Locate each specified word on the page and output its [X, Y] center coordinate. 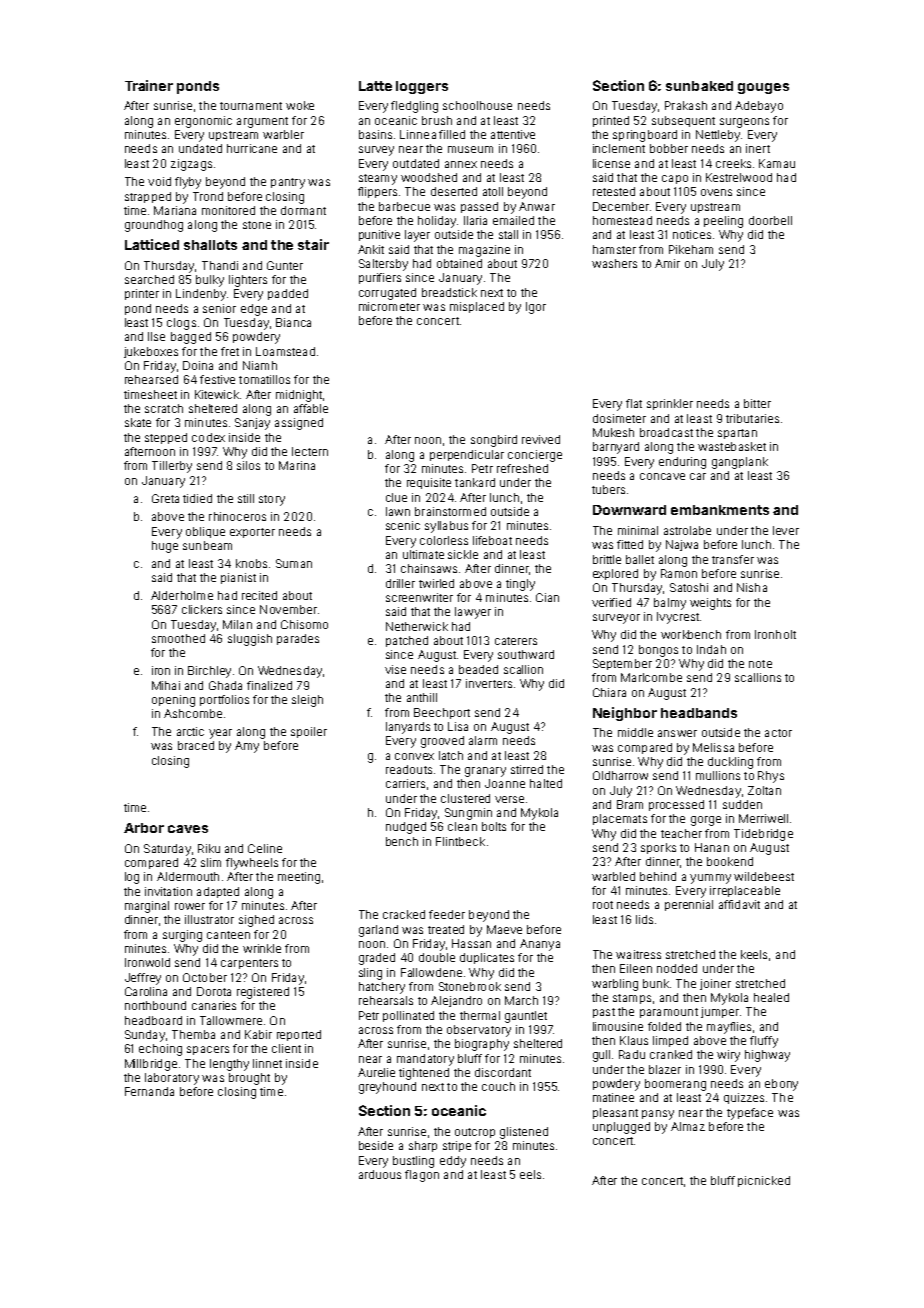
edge [254, 310]
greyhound [387, 1088]
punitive [379, 235]
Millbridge [151, 1065]
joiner [715, 984]
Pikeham [691, 249]
